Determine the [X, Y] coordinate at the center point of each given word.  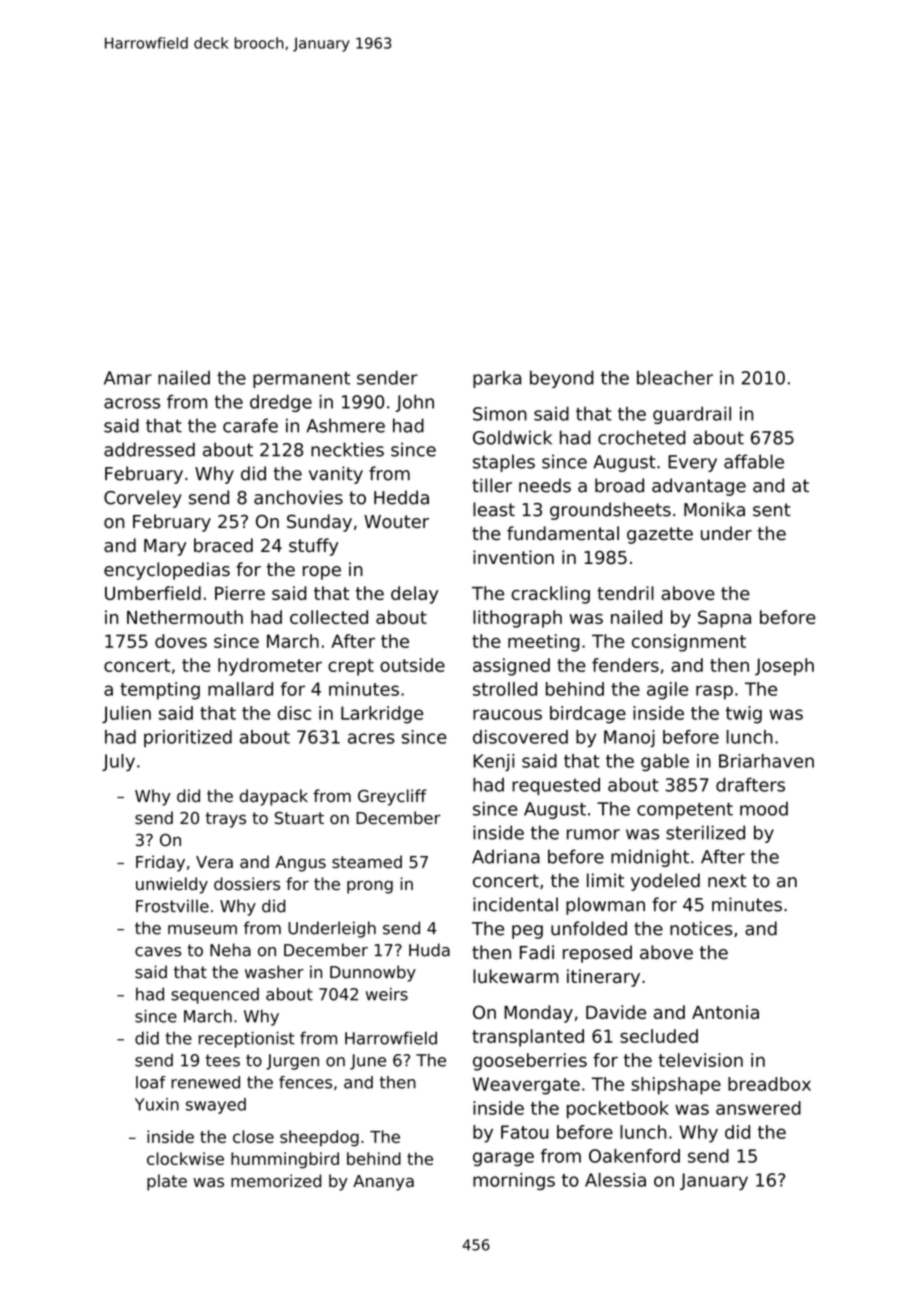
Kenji [493, 762]
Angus [300, 864]
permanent [301, 380]
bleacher [675, 378]
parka [497, 379]
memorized [276, 1181]
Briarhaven [766, 761]
